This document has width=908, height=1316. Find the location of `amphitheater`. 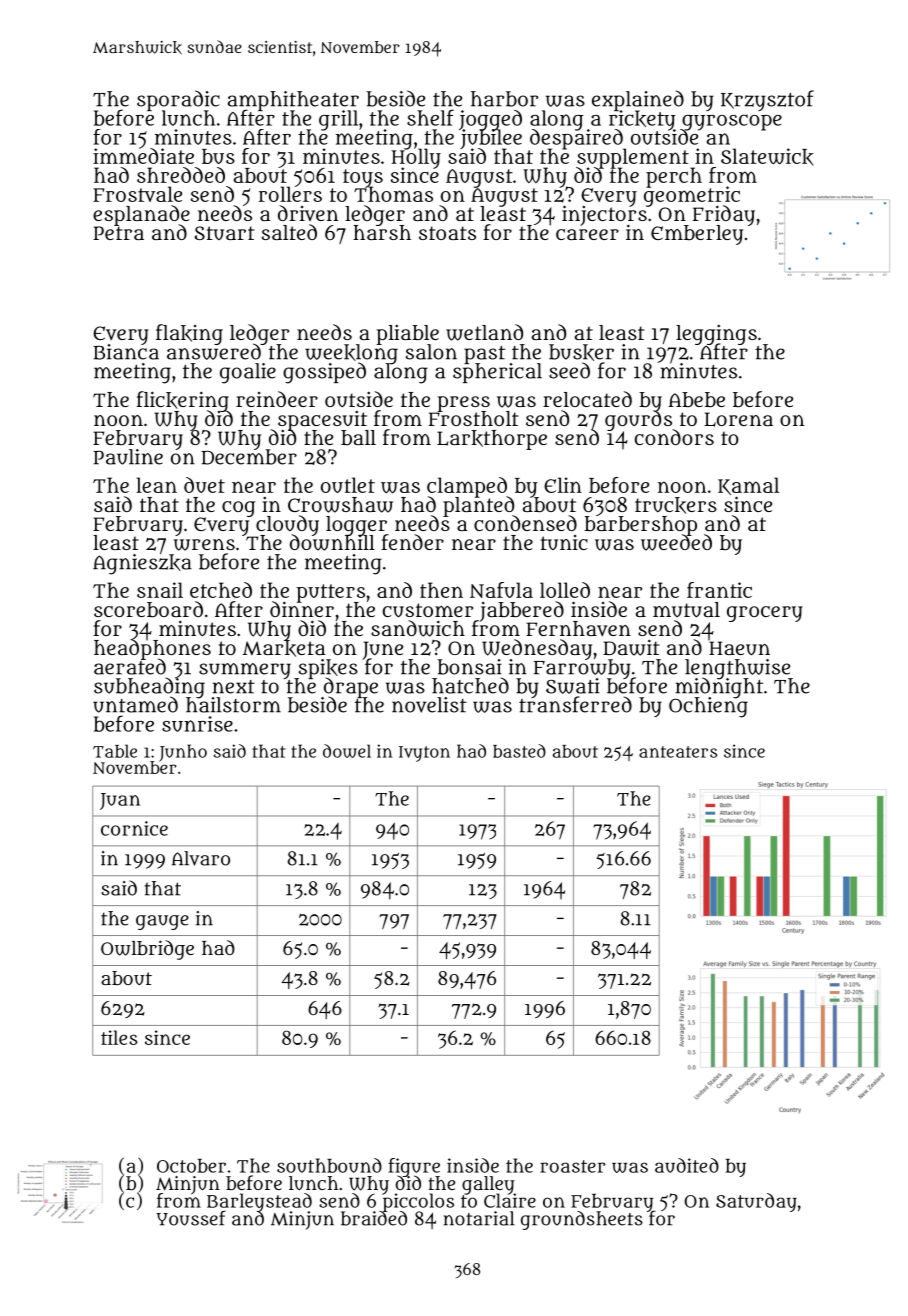

amphitheater is located at coordinates (293, 100).
